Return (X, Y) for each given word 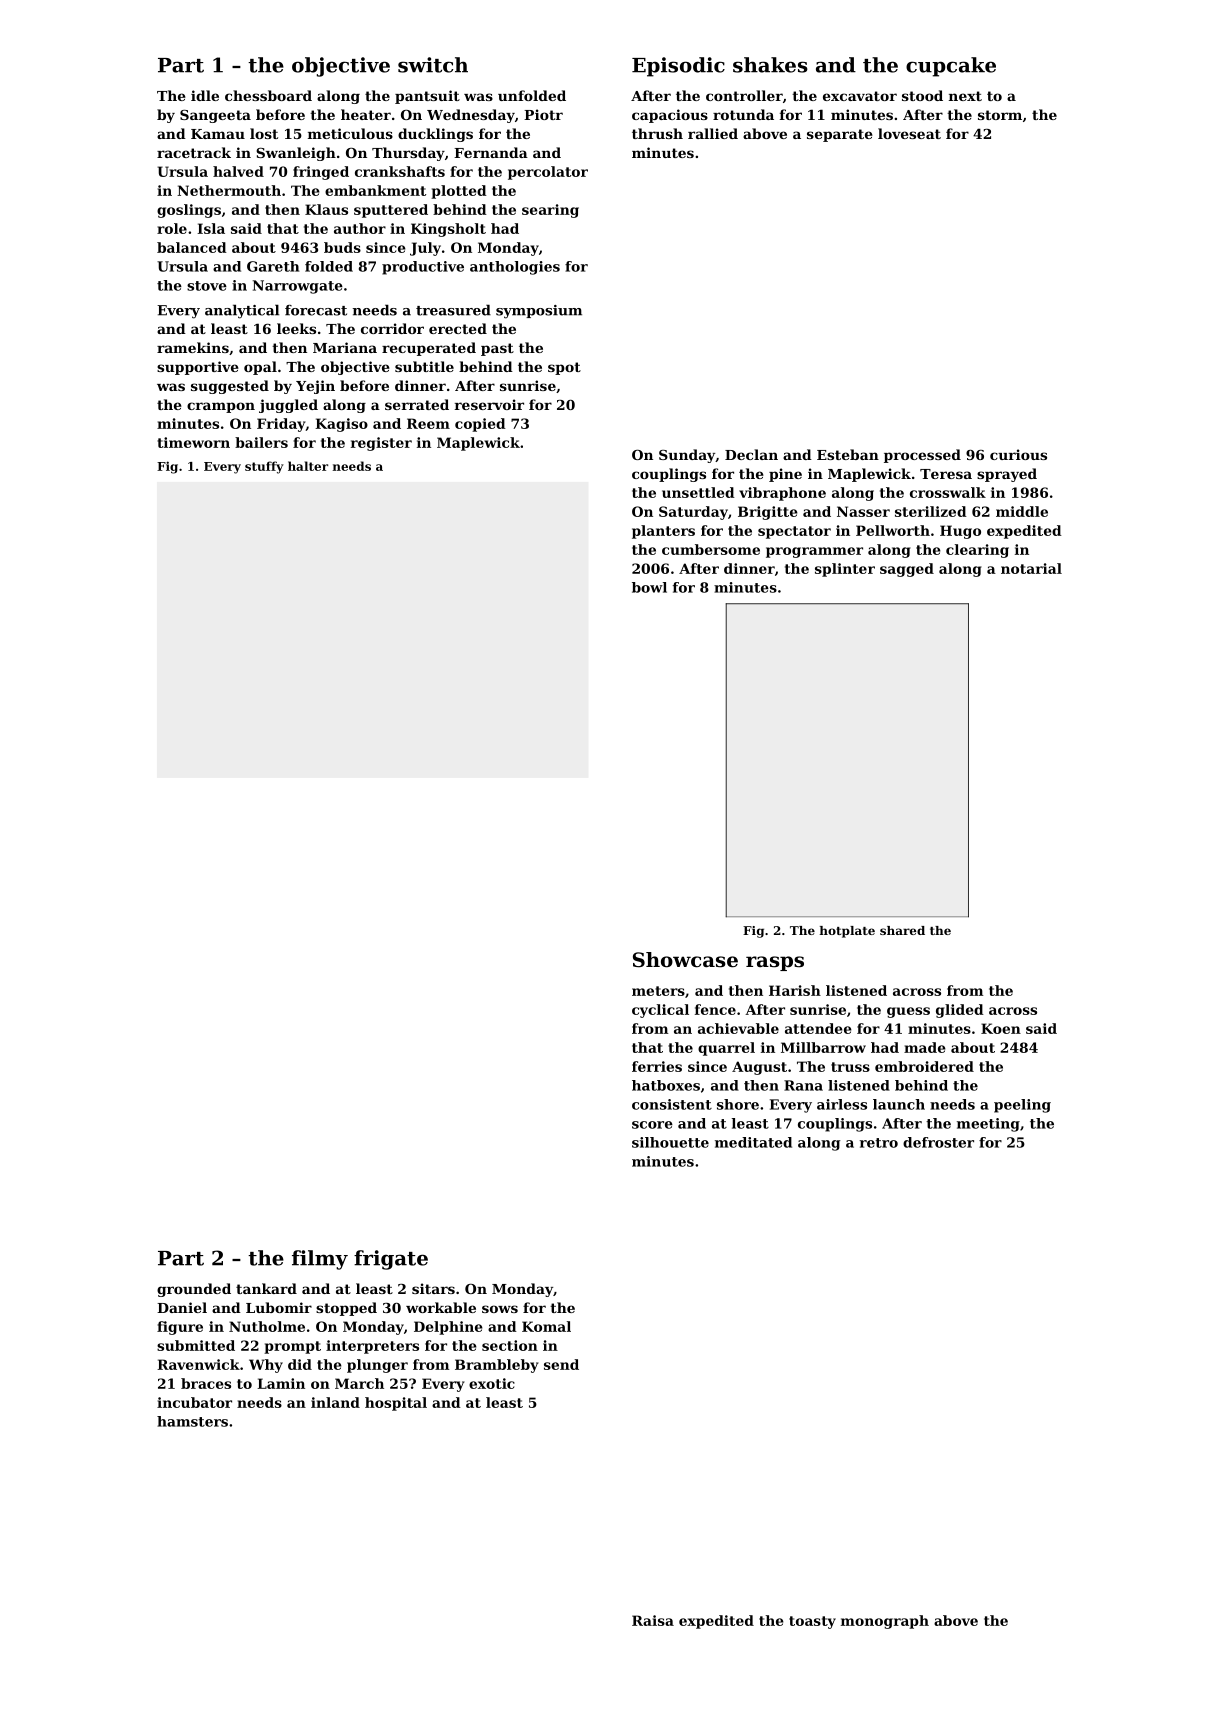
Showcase (685, 960)
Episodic (678, 67)
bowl (649, 587)
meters (658, 991)
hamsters (192, 1421)
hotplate (847, 932)
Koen (1001, 1028)
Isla (211, 228)
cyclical (660, 1011)
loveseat (909, 133)
